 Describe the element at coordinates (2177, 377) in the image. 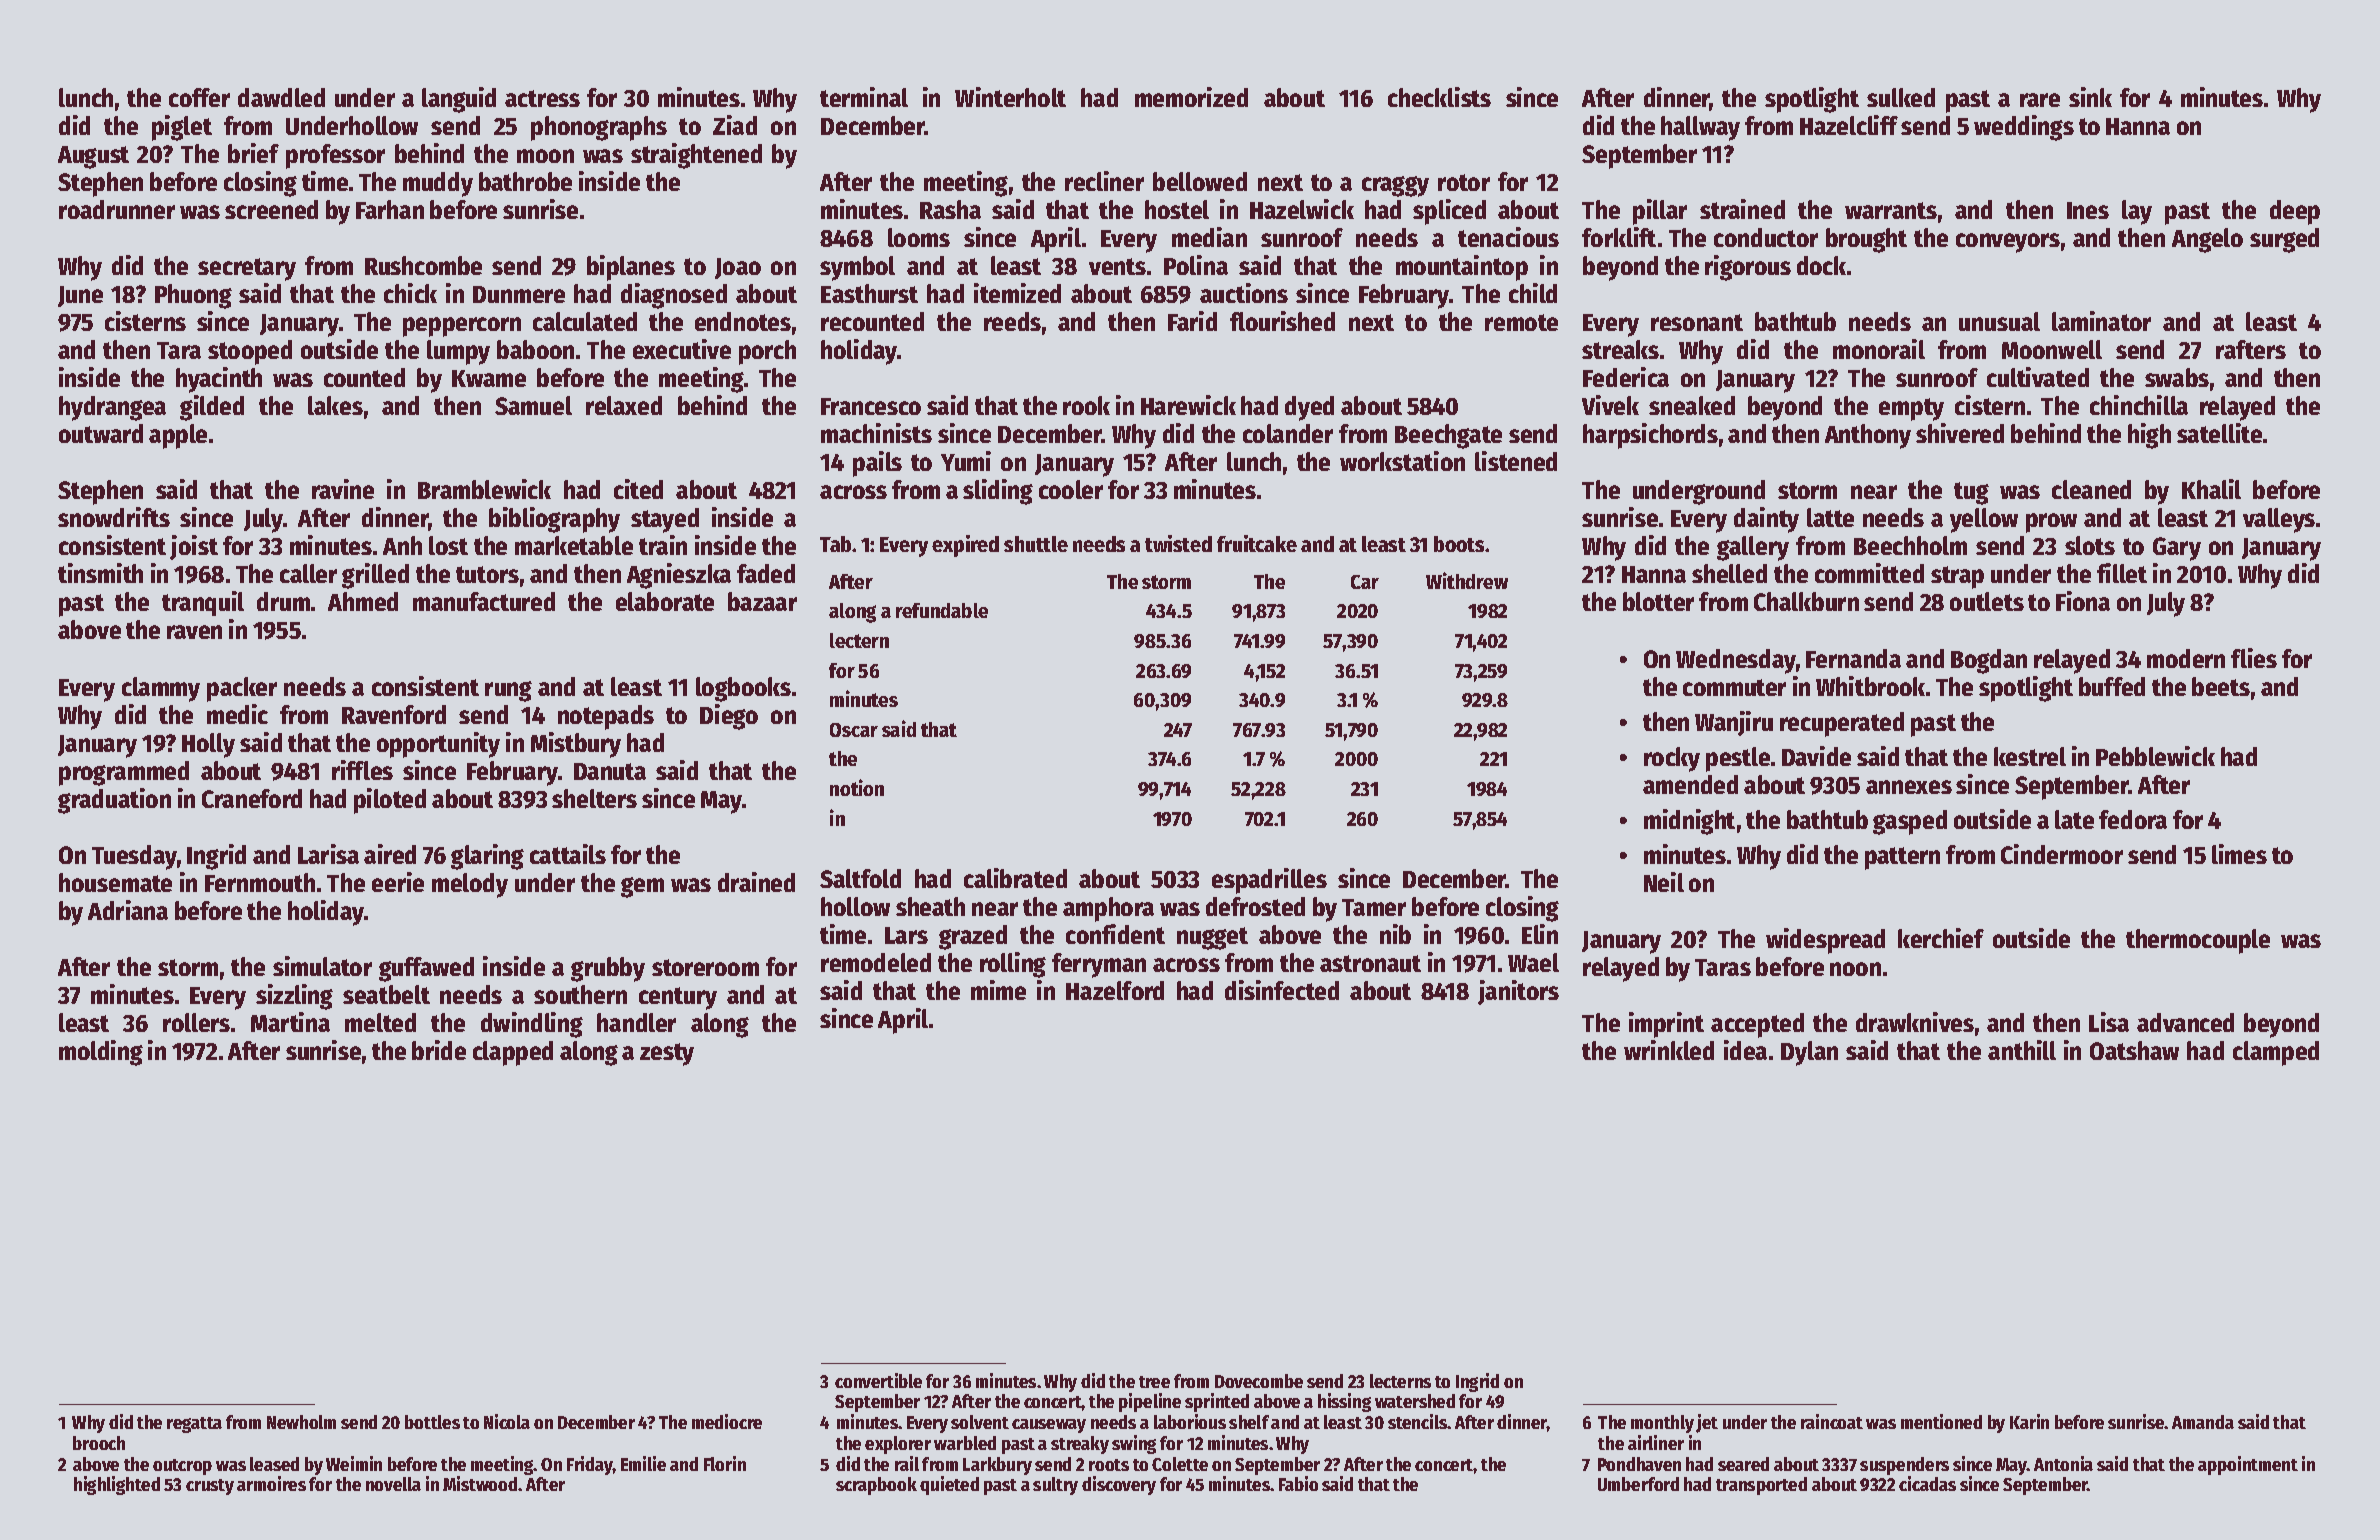

I see `swabs` at that location.
